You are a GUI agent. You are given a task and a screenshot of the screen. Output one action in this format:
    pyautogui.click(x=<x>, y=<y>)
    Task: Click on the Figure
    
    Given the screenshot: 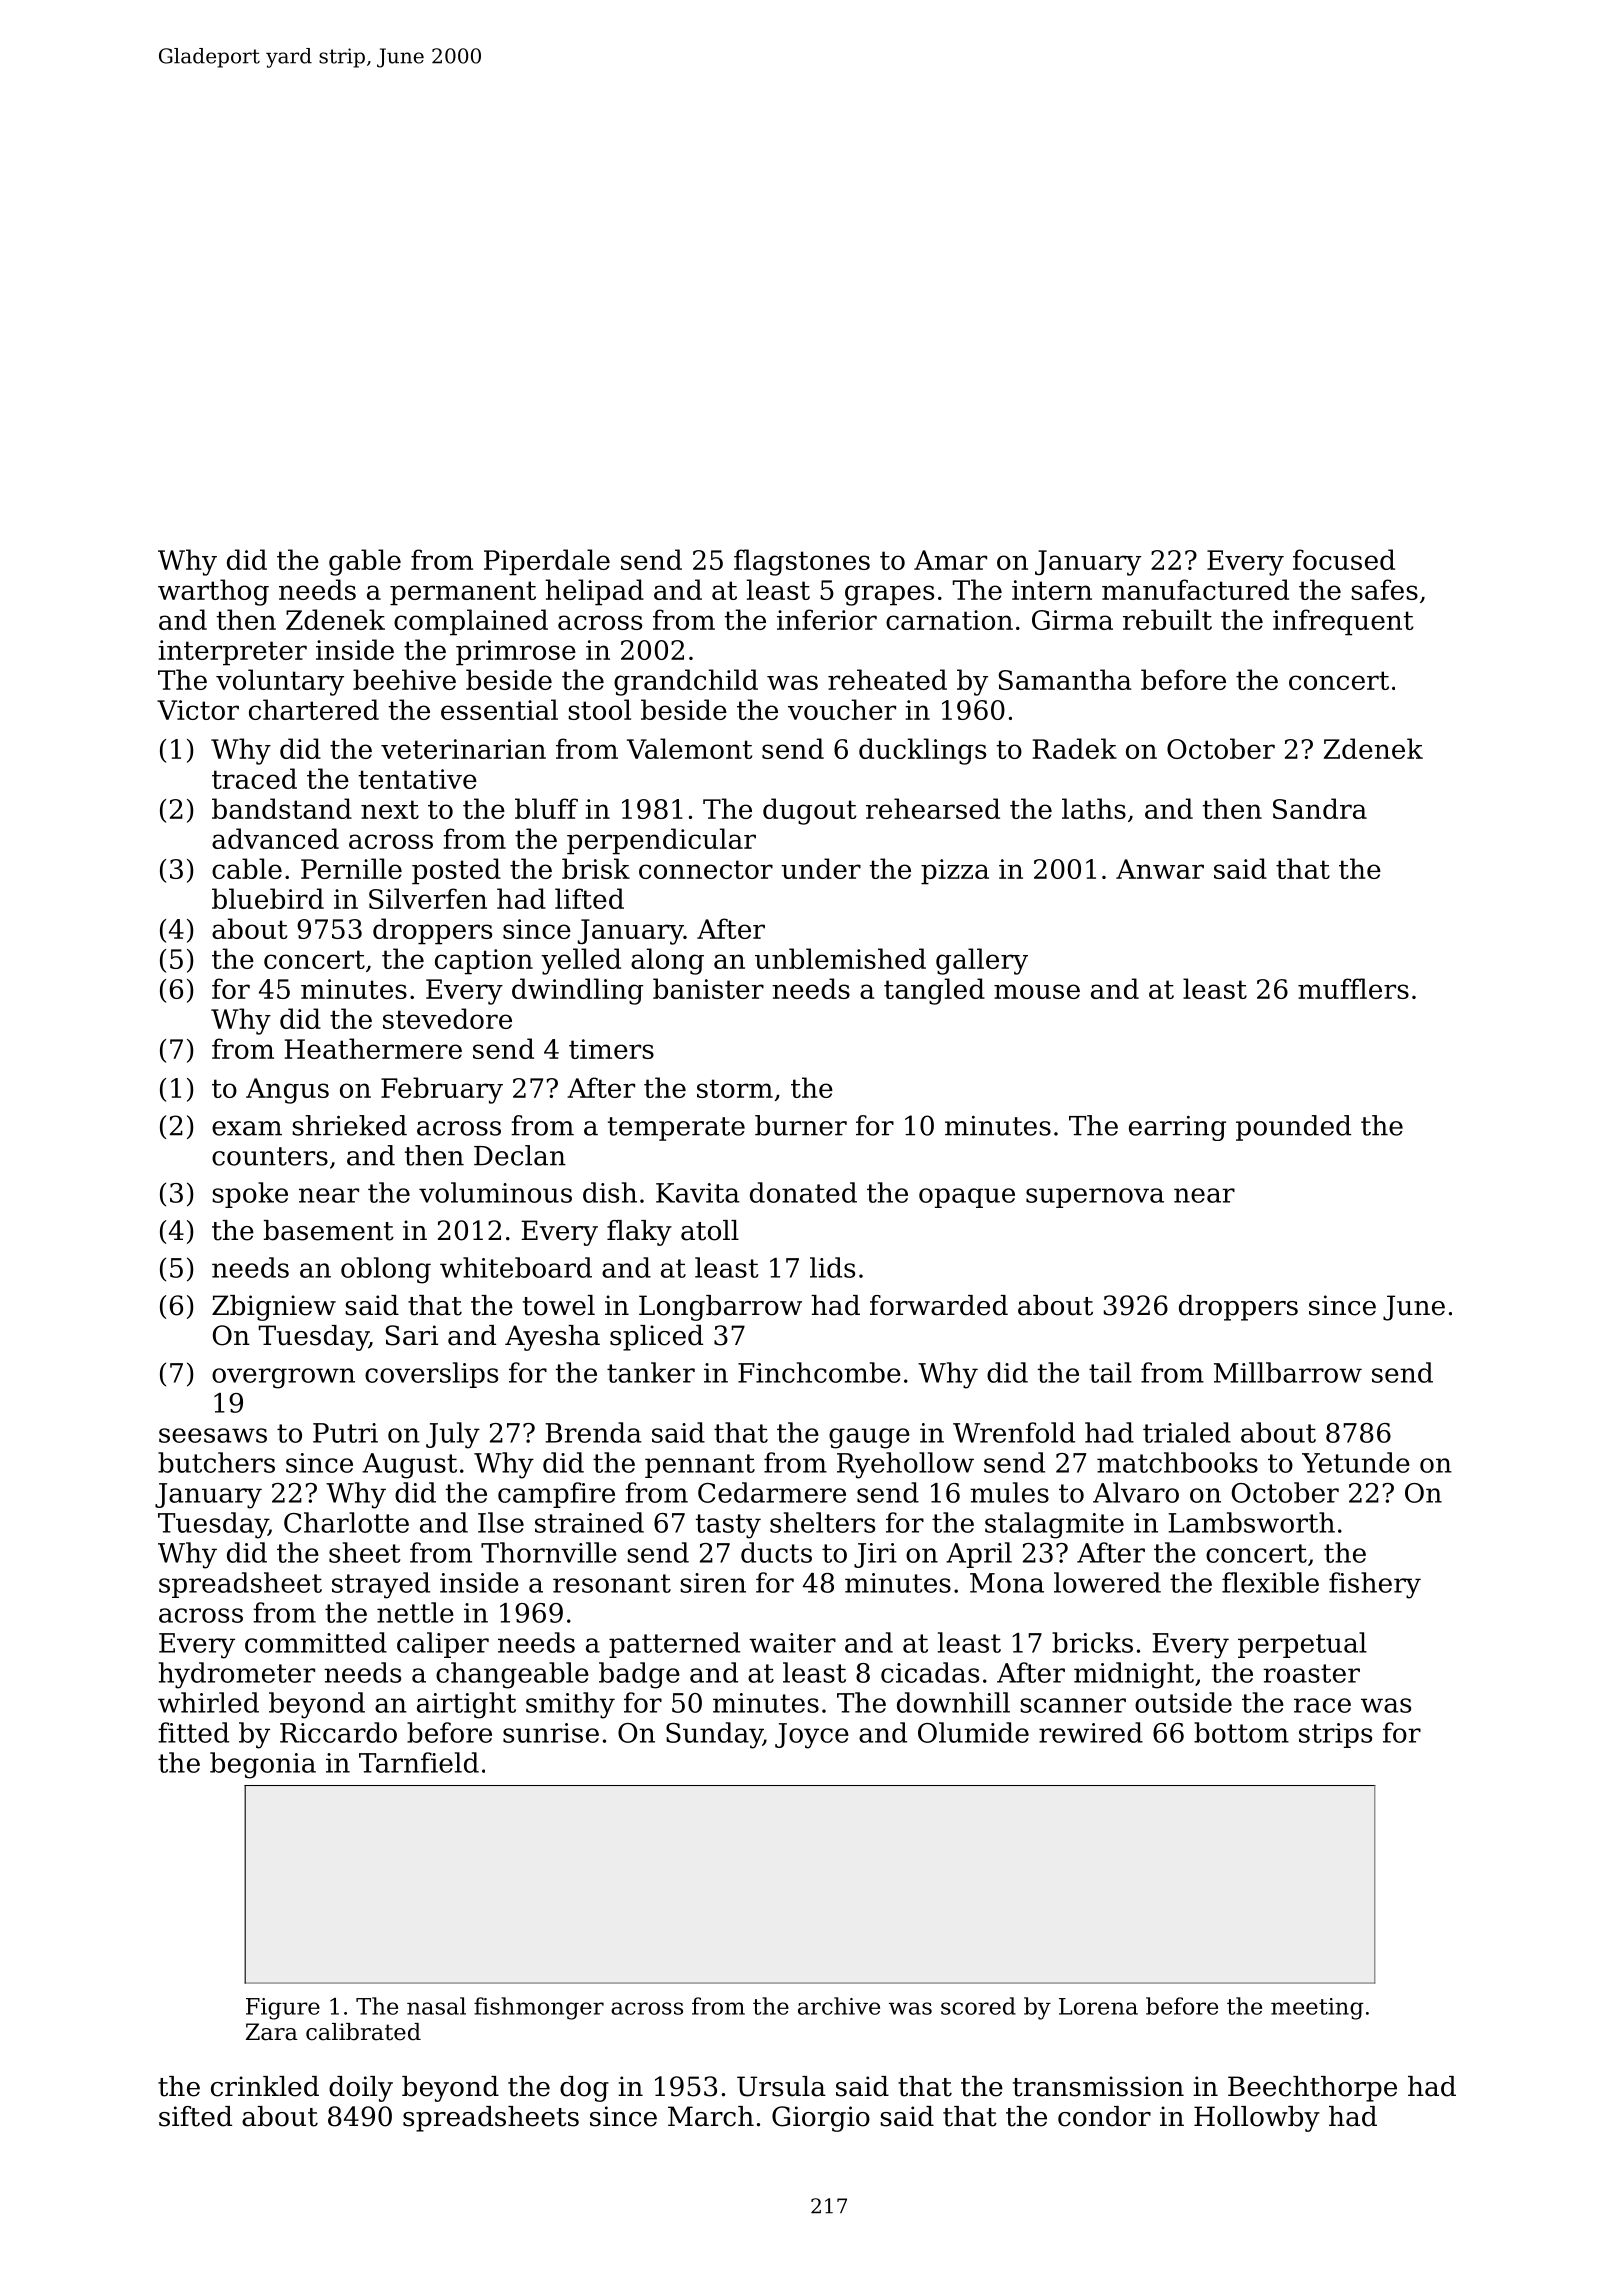 What is the action you would take?
    pyautogui.click(x=283, y=2009)
